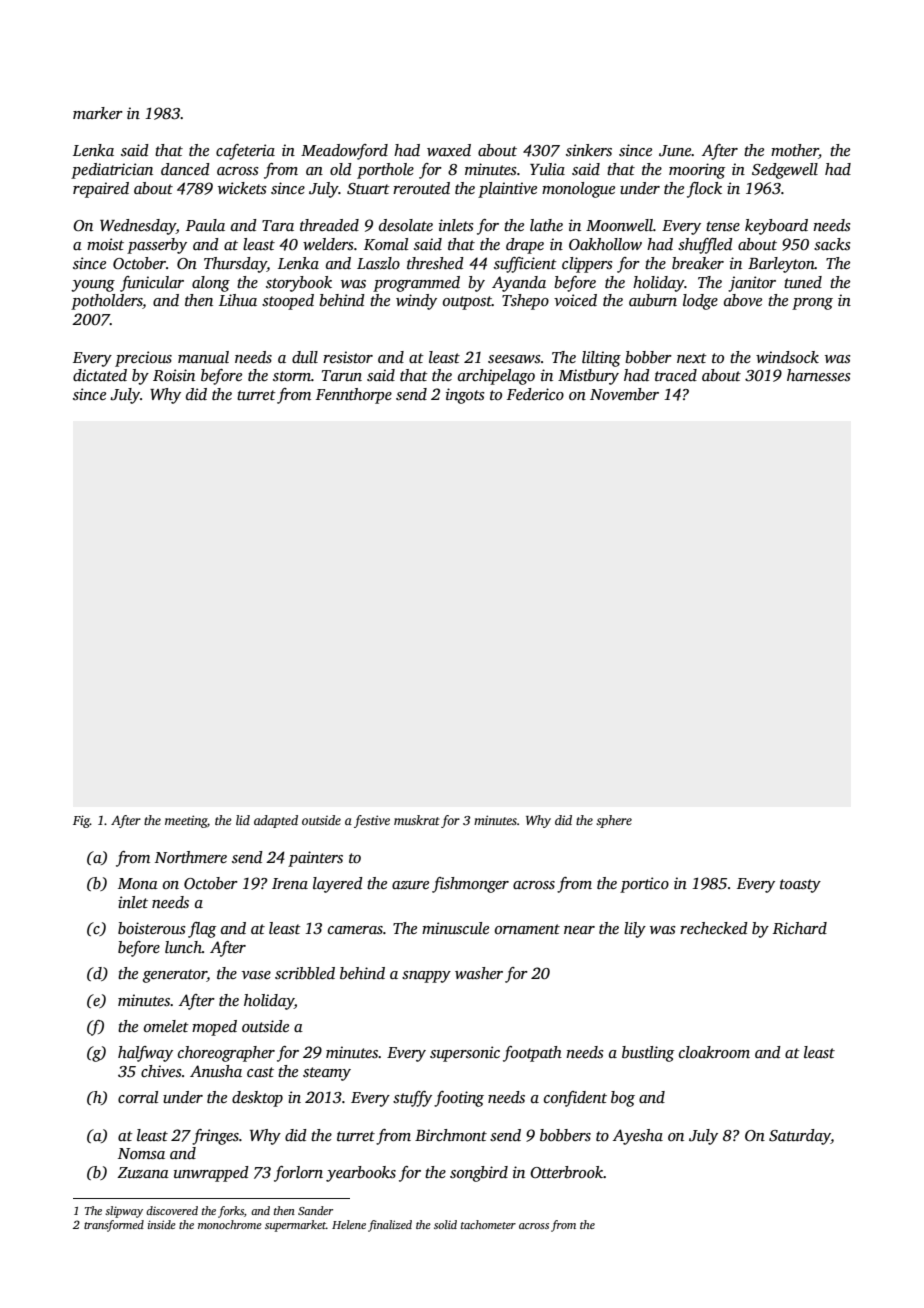 The width and height of the document is (924, 1308). Describe the element at coordinates (107, 302) in the document. I see `potholders` at that location.
